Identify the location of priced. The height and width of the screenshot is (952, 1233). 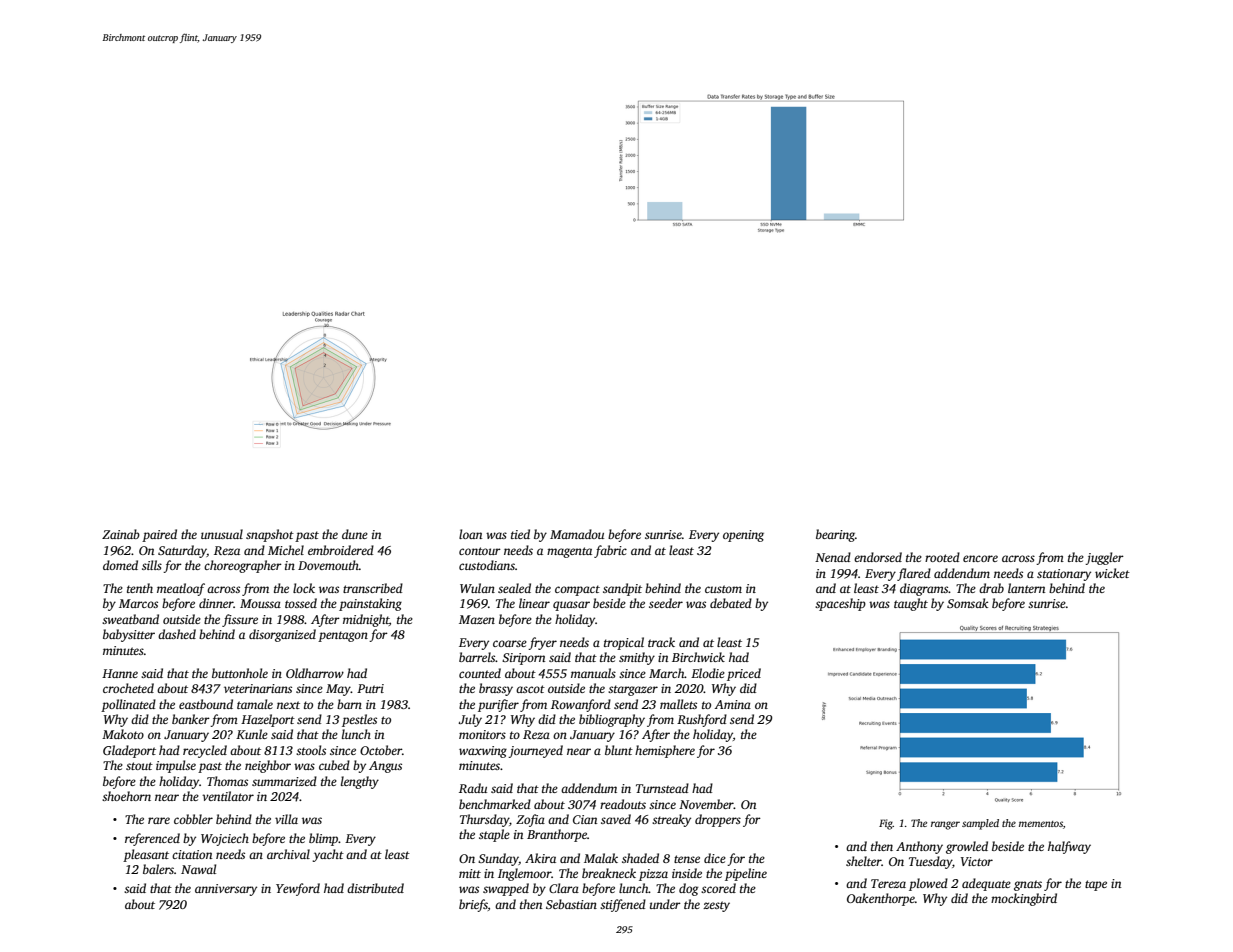
(744, 674).
